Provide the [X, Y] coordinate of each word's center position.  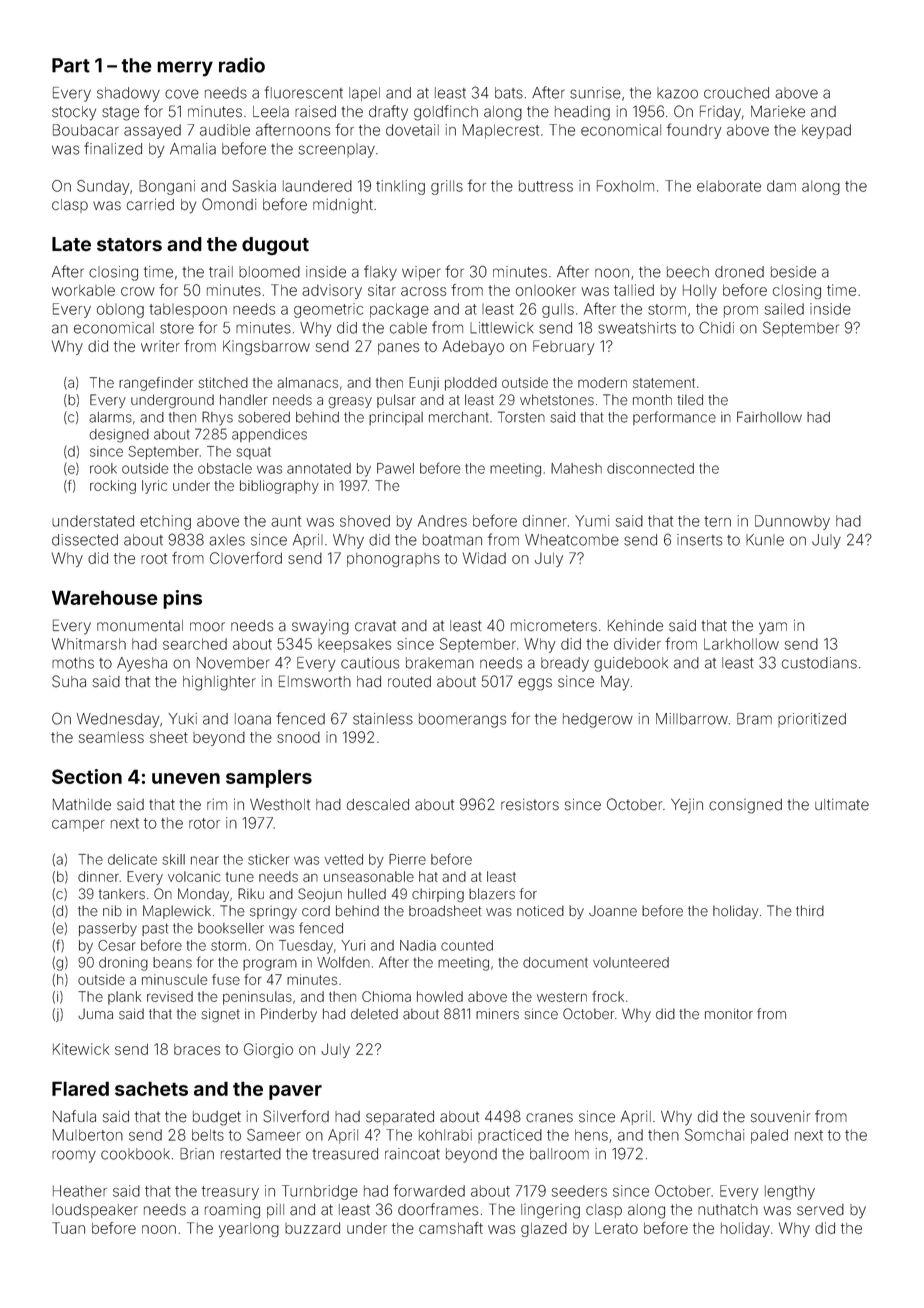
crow [138, 291]
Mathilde [82, 804]
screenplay [337, 150]
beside [793, 272]
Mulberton [88, 1135]
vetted [344, 859]
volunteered [631, 962]
